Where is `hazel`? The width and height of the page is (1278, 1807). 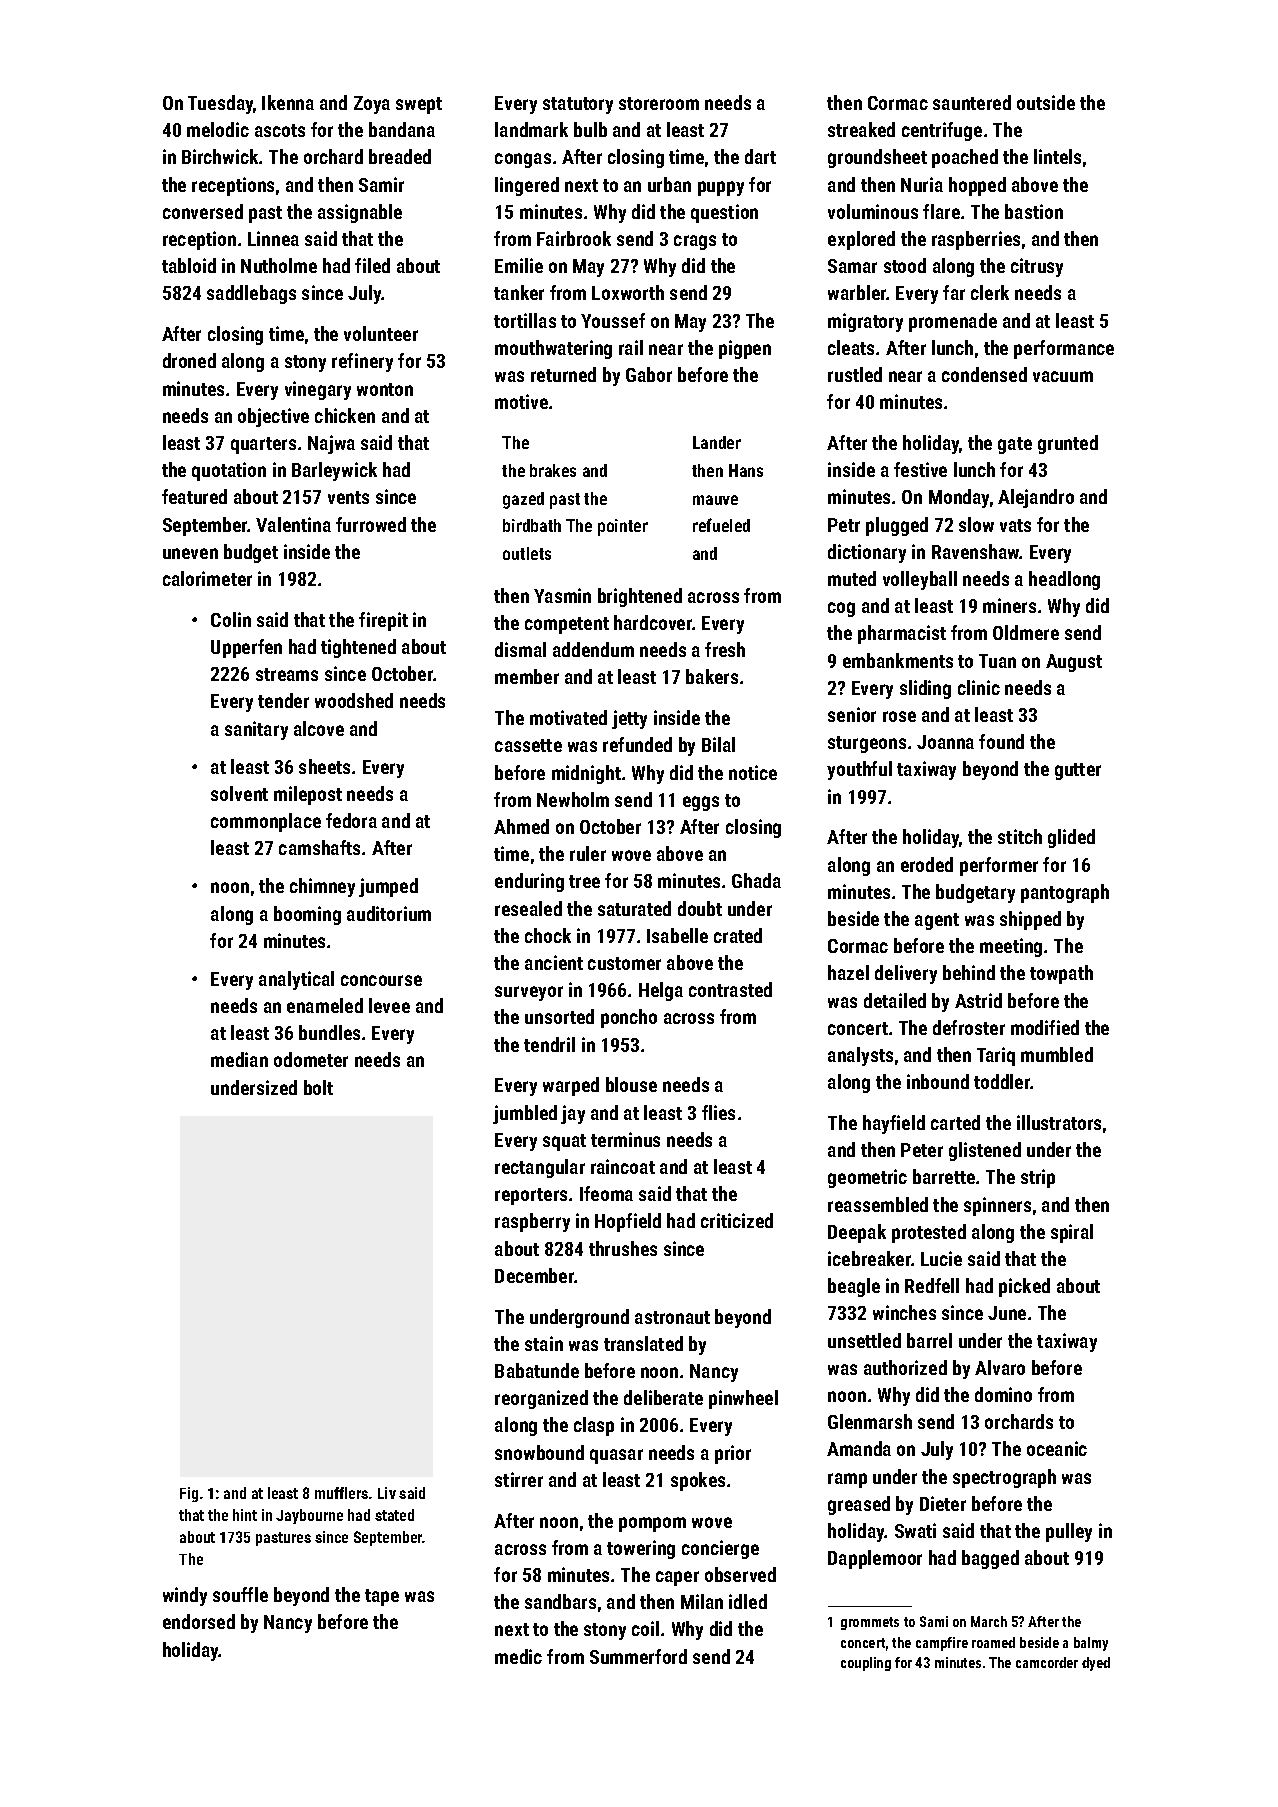
hazel is located at coordinates (848, 972).
